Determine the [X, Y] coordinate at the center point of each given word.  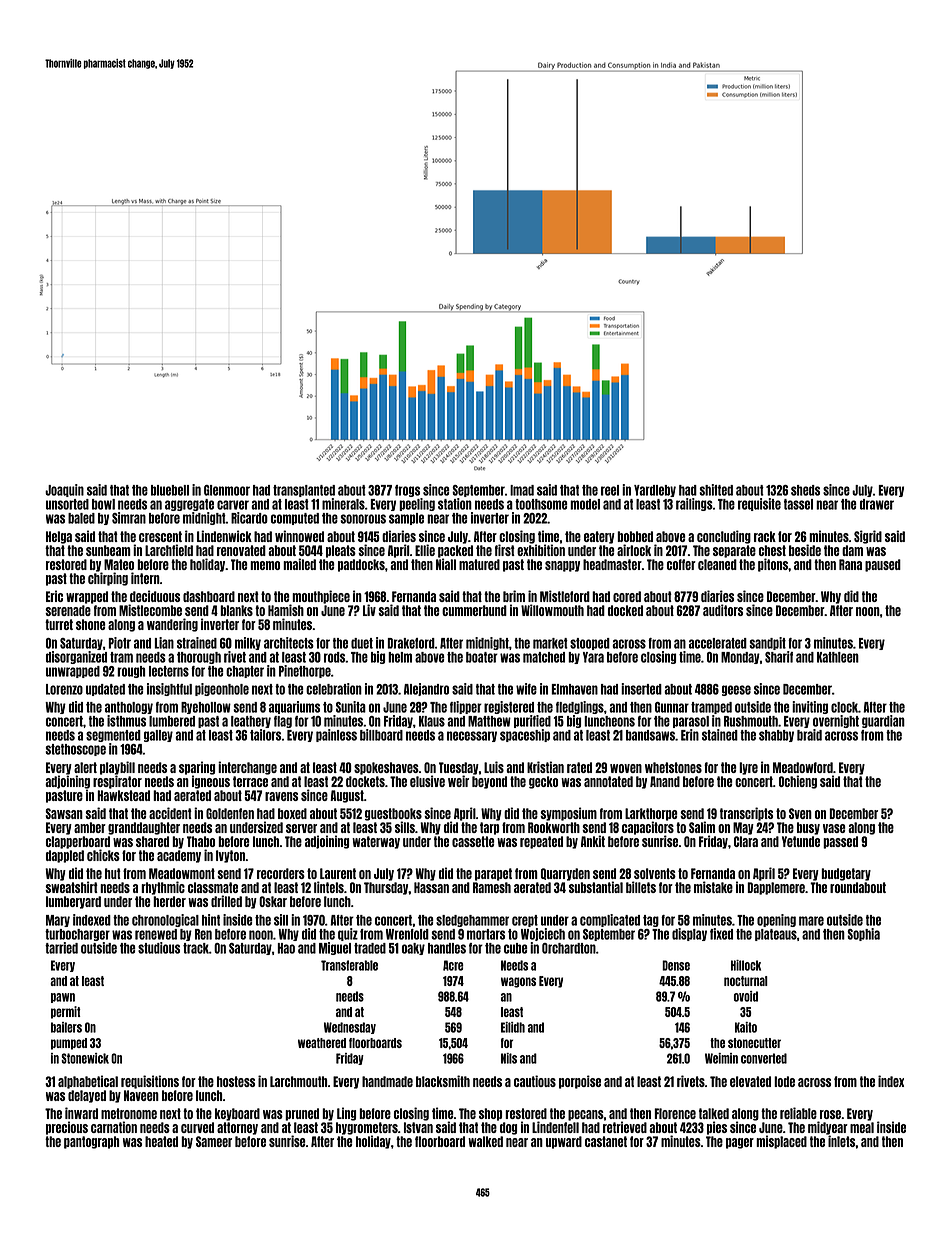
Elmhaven [574, 689]
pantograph [91, 1142]
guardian [883, 721]
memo [265, 565]
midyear [828, 1128]
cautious [535, 1081]
